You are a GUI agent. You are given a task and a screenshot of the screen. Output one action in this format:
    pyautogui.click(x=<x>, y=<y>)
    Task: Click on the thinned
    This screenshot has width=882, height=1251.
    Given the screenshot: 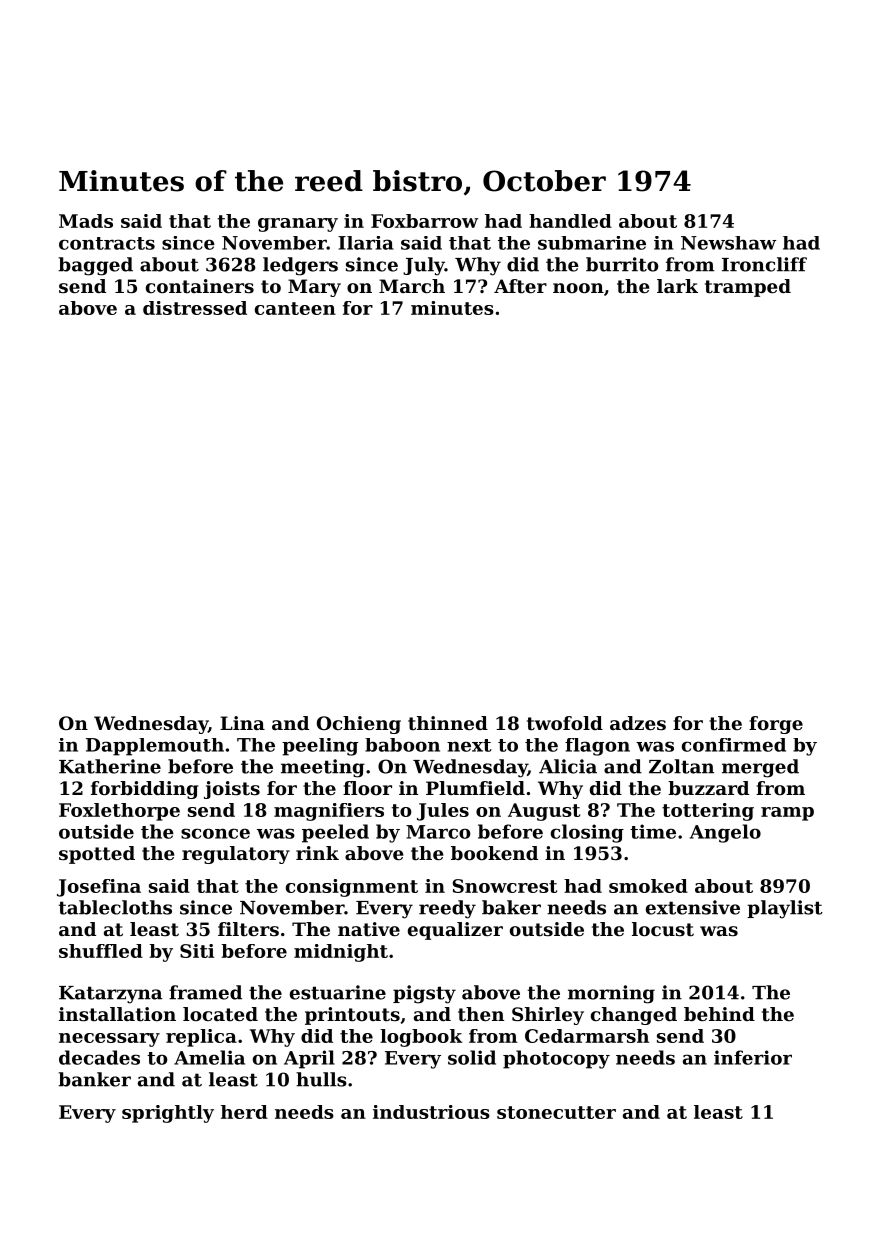 What is the action you would take?
    pyautogui.click(x=448, y=723)
